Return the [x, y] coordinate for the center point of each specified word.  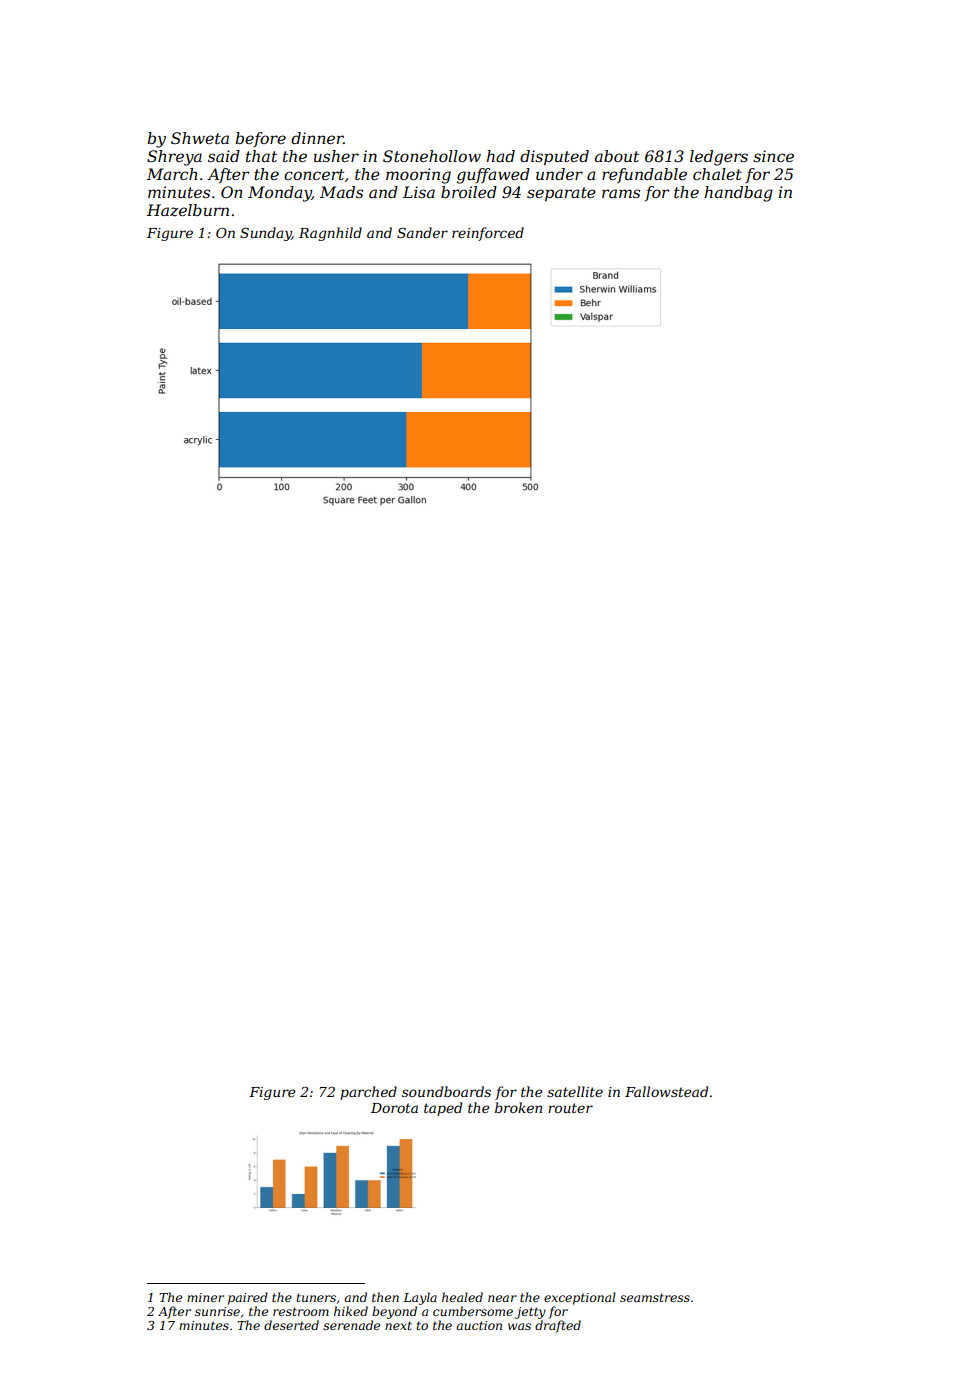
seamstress [655, 1297]
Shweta [200, 138]
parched [368, 1093]
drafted [558, 1326]
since [773, 156]
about [617, 156]
